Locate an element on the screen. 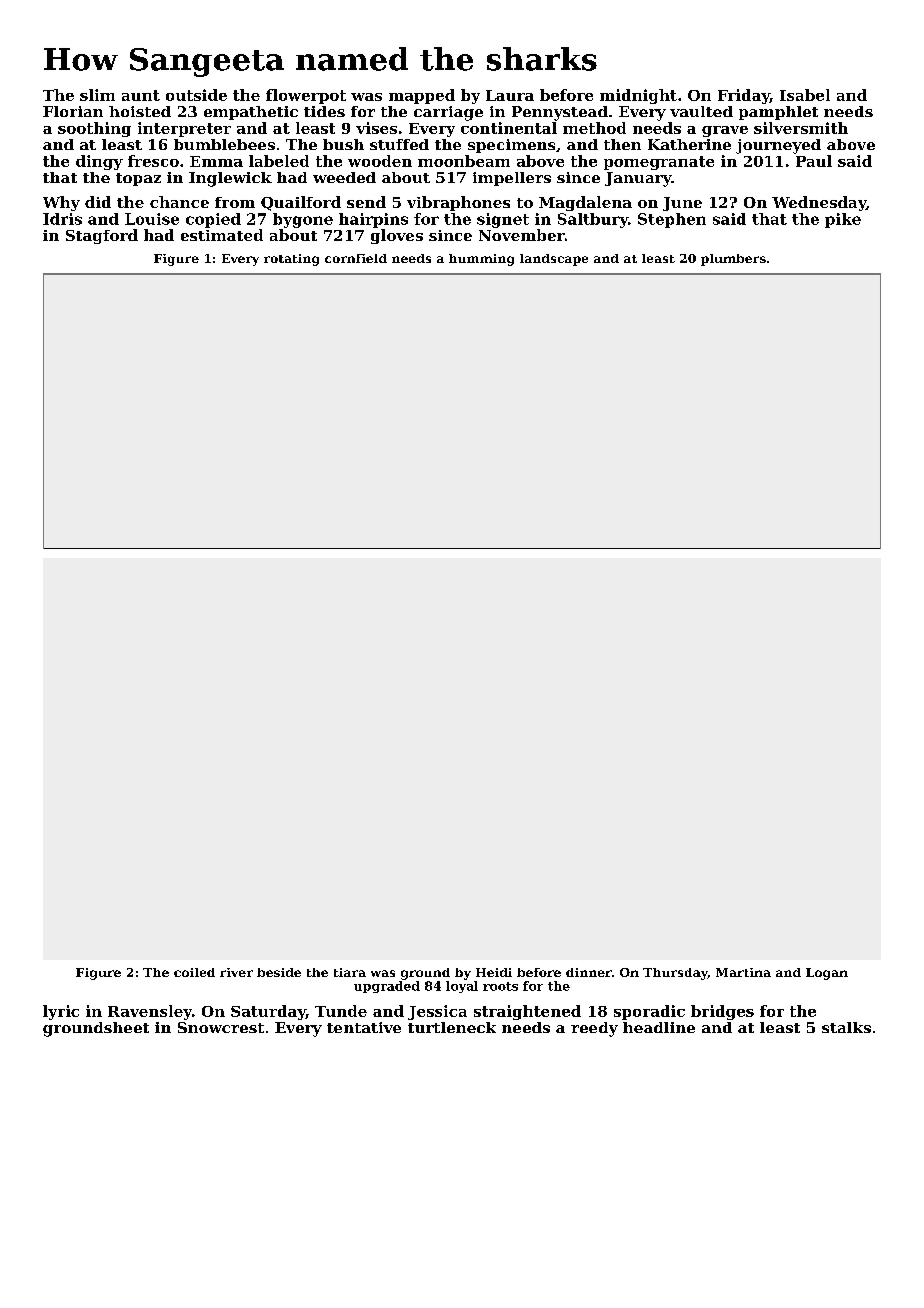  hoisted is located at coordinates (140, 111).
